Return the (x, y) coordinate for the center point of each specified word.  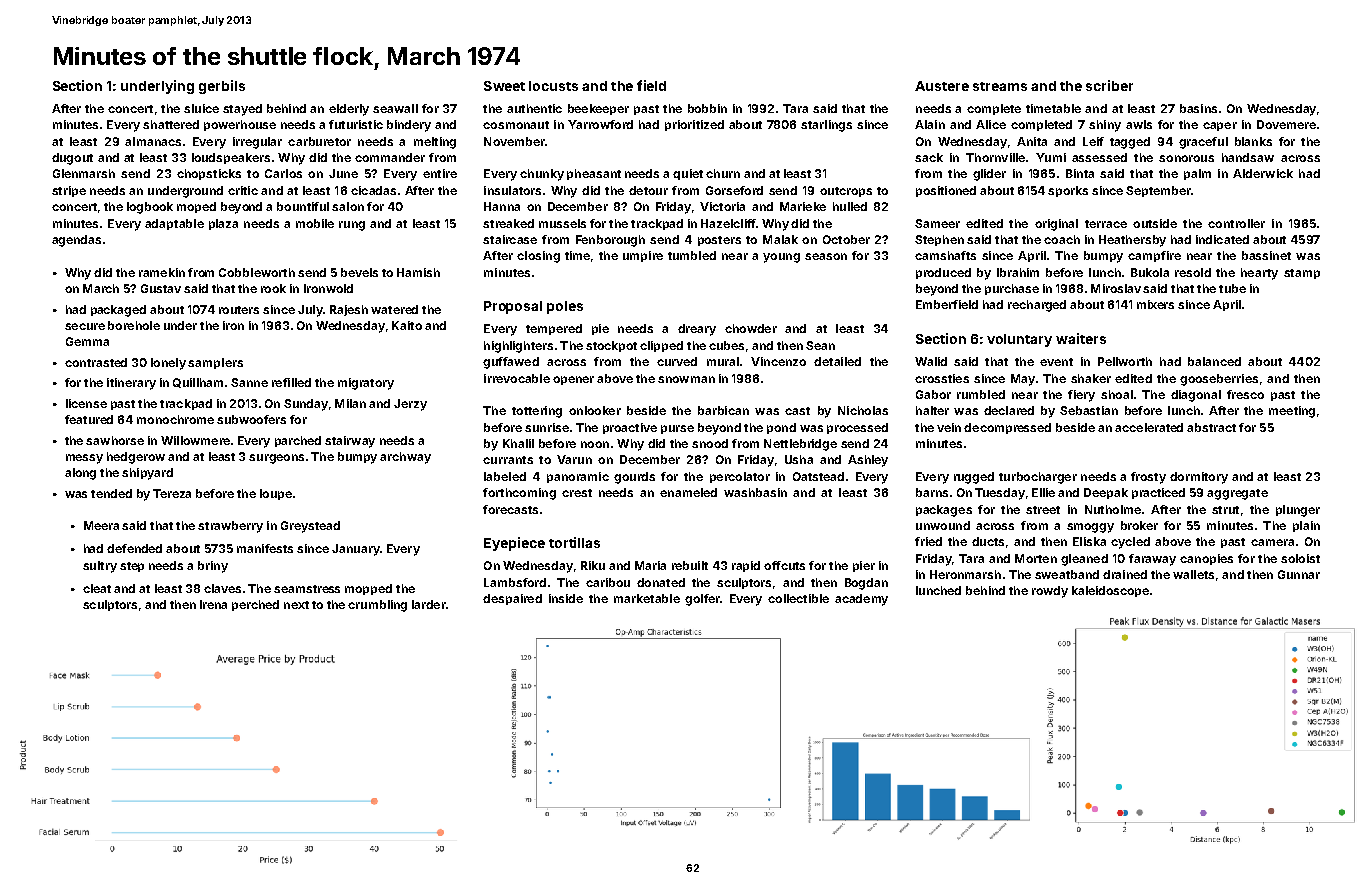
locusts (553, 86)
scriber (1109, 85)
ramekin (162, 272)
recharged (1037, 306)
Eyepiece (514, 544)
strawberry (230, 527)
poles (565, 307)
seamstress (307, 589)
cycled (1130, 543)
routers (239, 310)
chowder (751, 328)
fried (928, 541)
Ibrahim (1018, 272)
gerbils (222, 87)
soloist (1300, 558)
